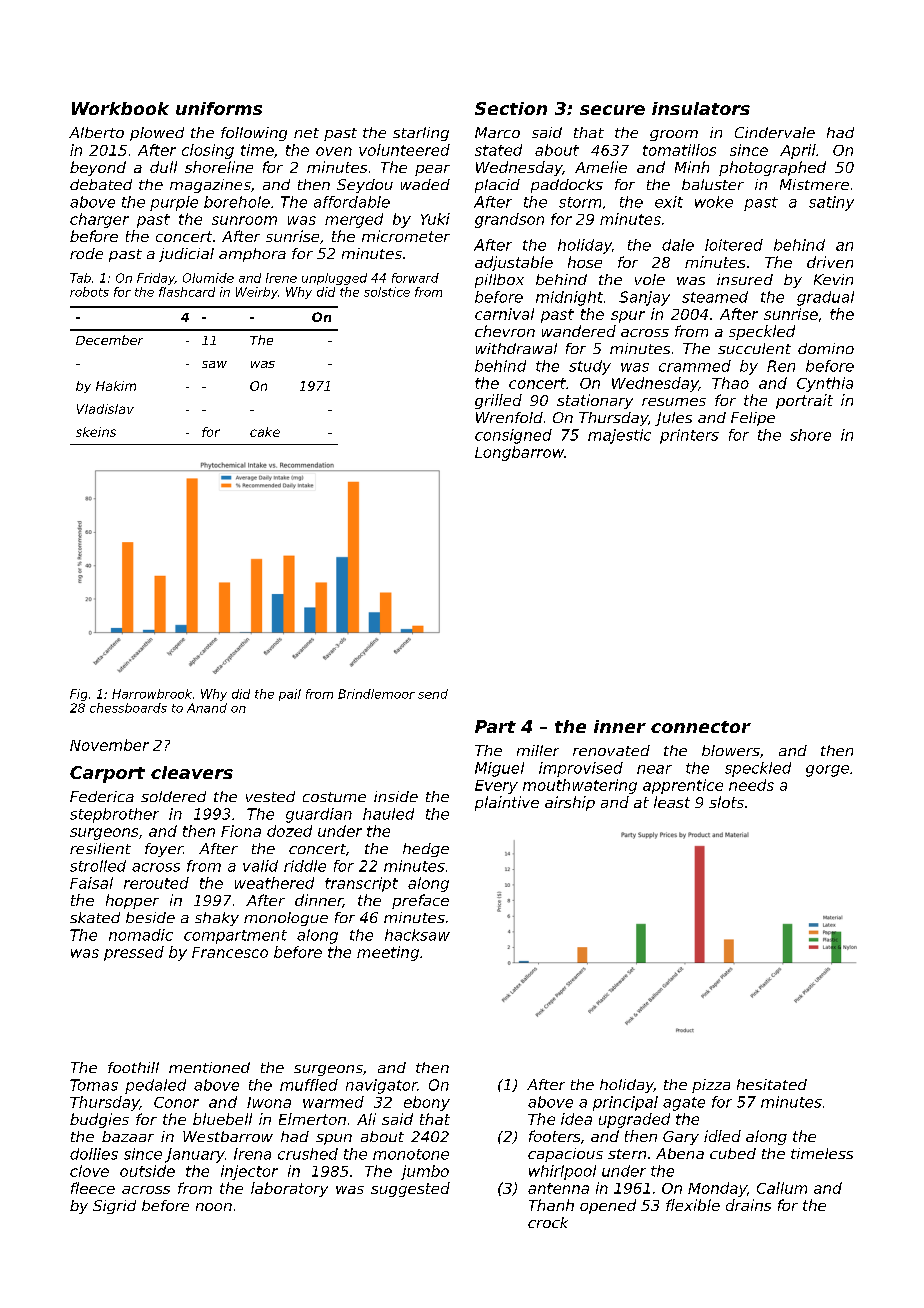  I want to click on airship, so click(570, 803).
